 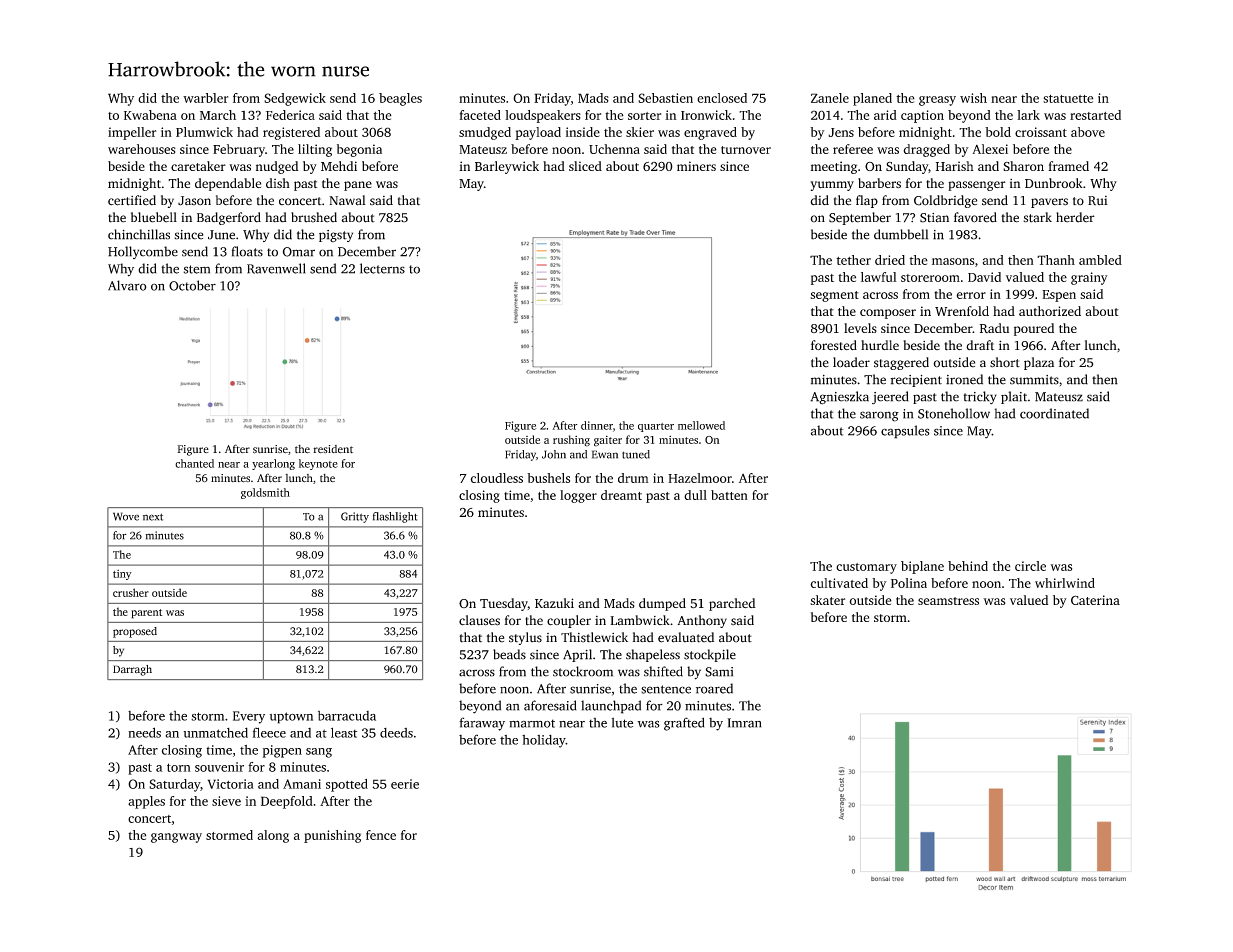 What do you see at coordinates (1034, 380) in the screenshot?
I see `summits` at bounding box center [1034, 380].
